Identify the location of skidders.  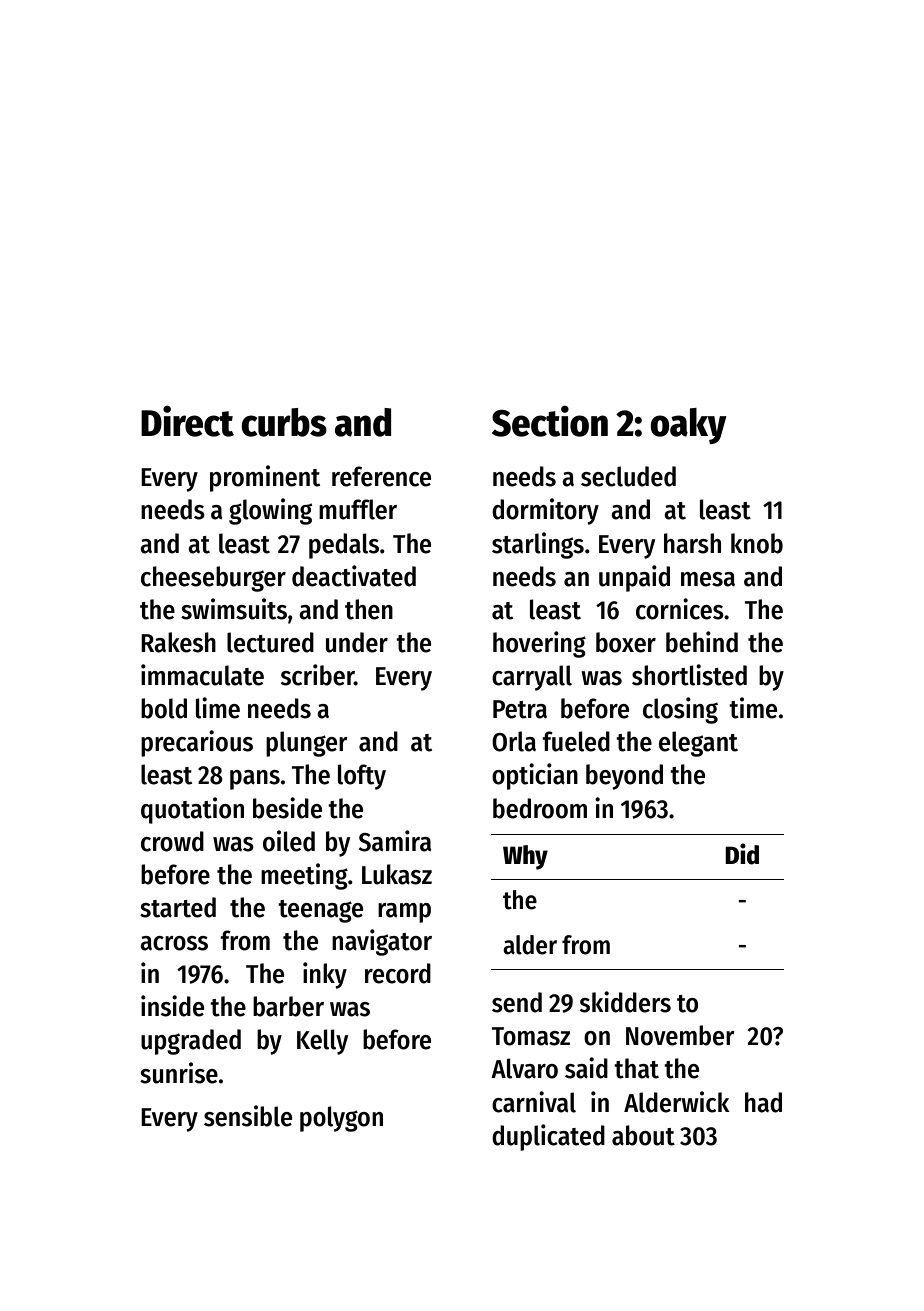
(625, 1002).
